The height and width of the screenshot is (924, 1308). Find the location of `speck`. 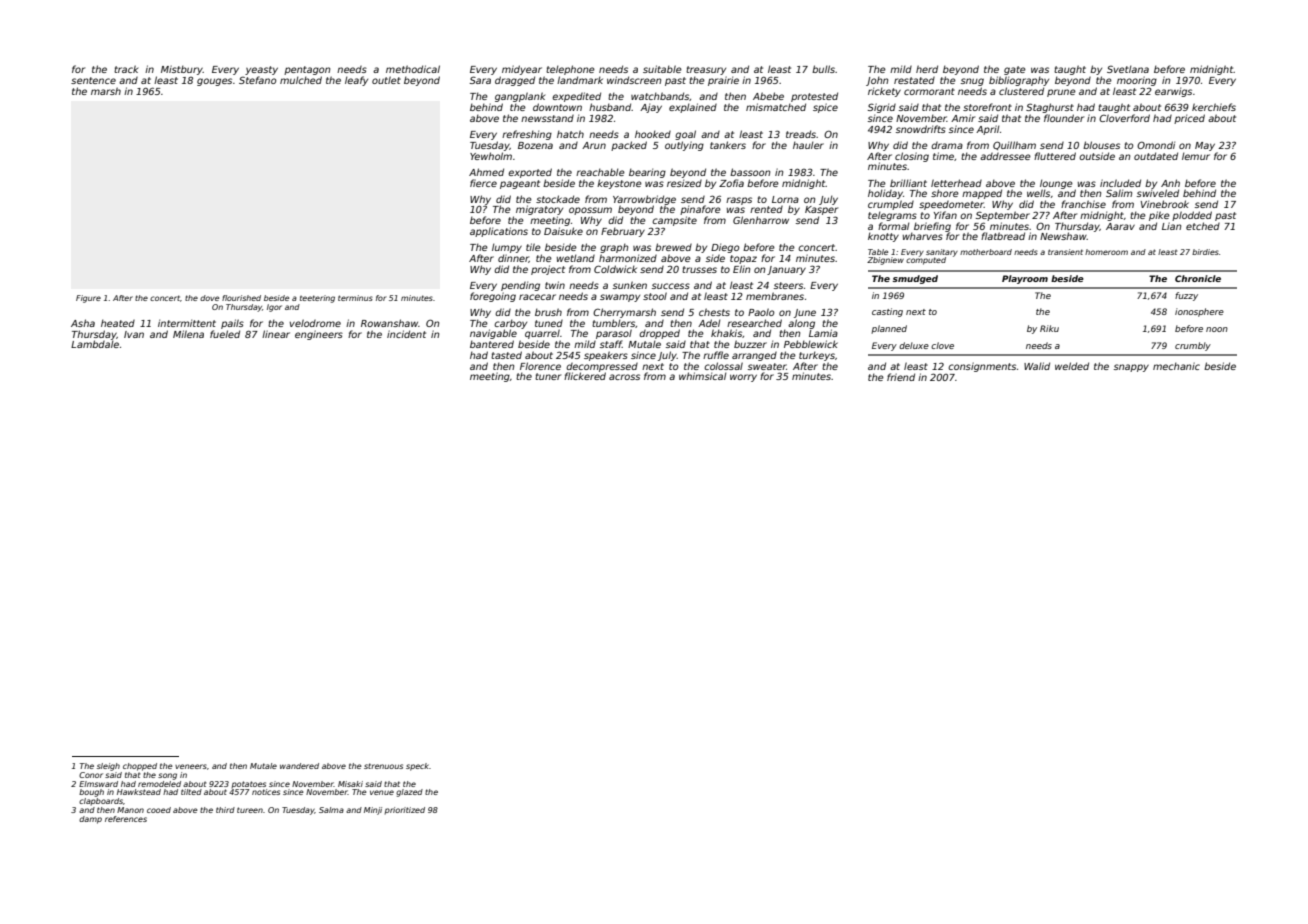

speck is located at coordinates (418, 767).
